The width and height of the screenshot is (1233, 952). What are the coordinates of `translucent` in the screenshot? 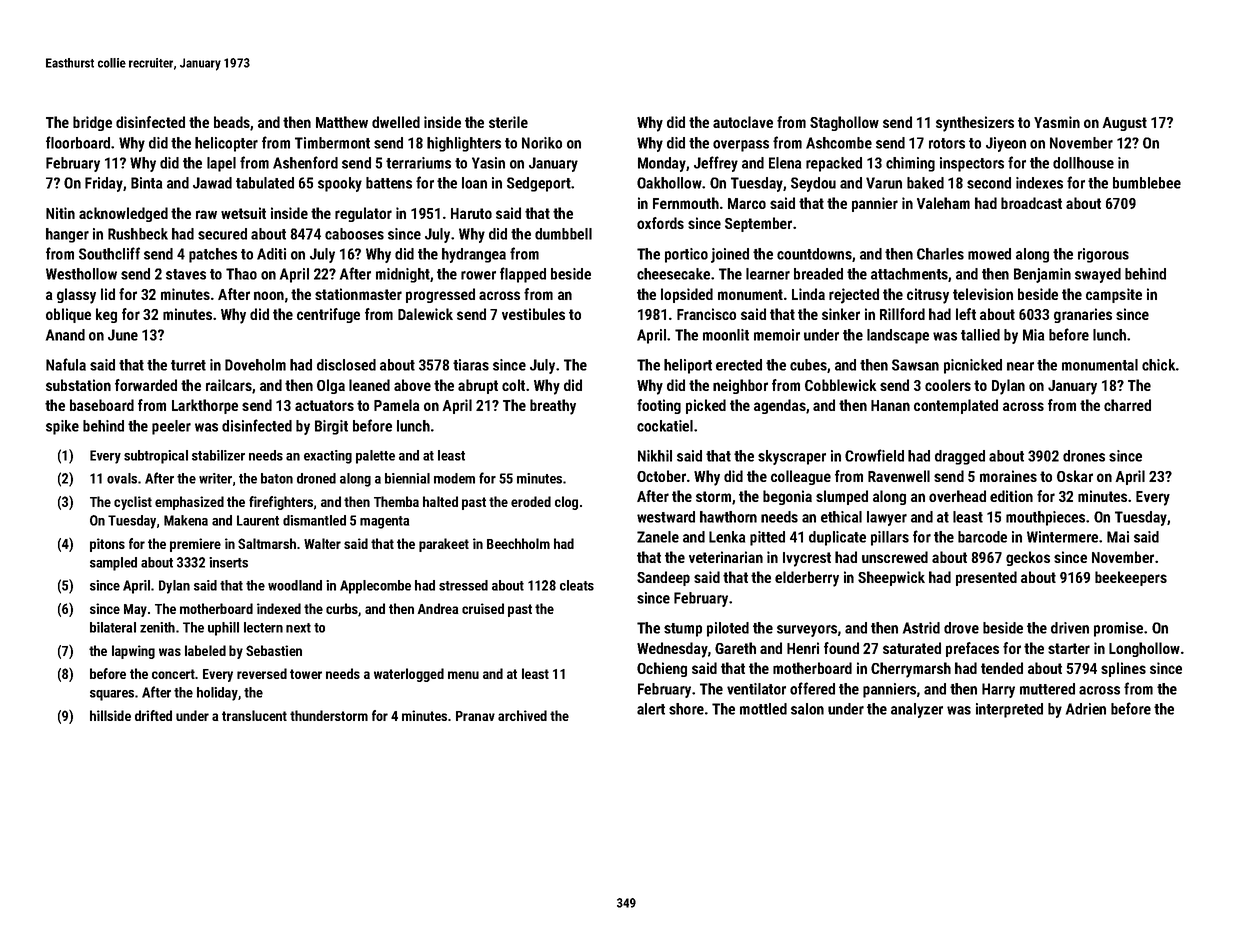 It's located at (254, 715).
